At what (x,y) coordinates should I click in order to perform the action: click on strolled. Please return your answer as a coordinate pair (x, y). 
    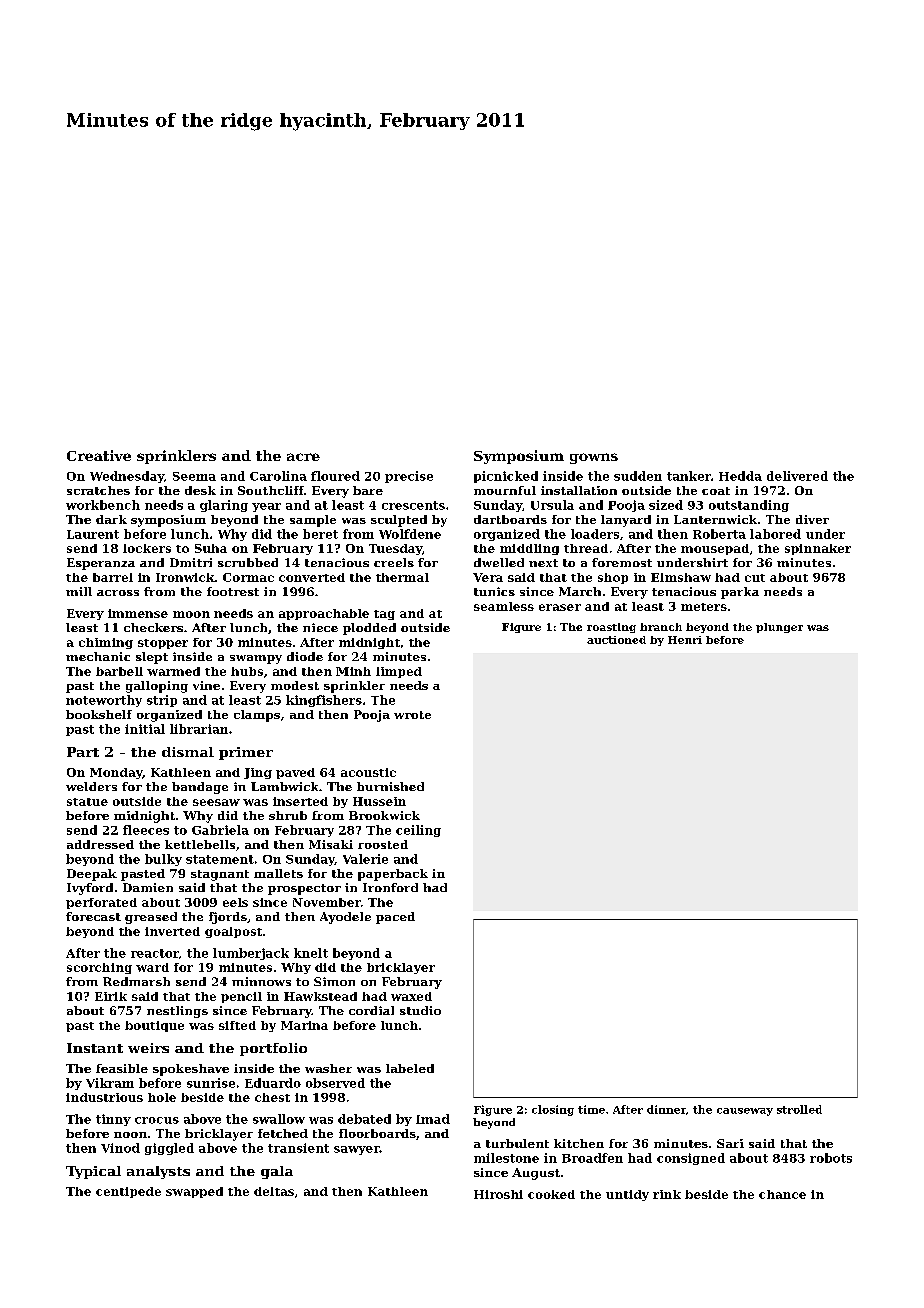
    Looking at the image, I should click on (799, 1109).
